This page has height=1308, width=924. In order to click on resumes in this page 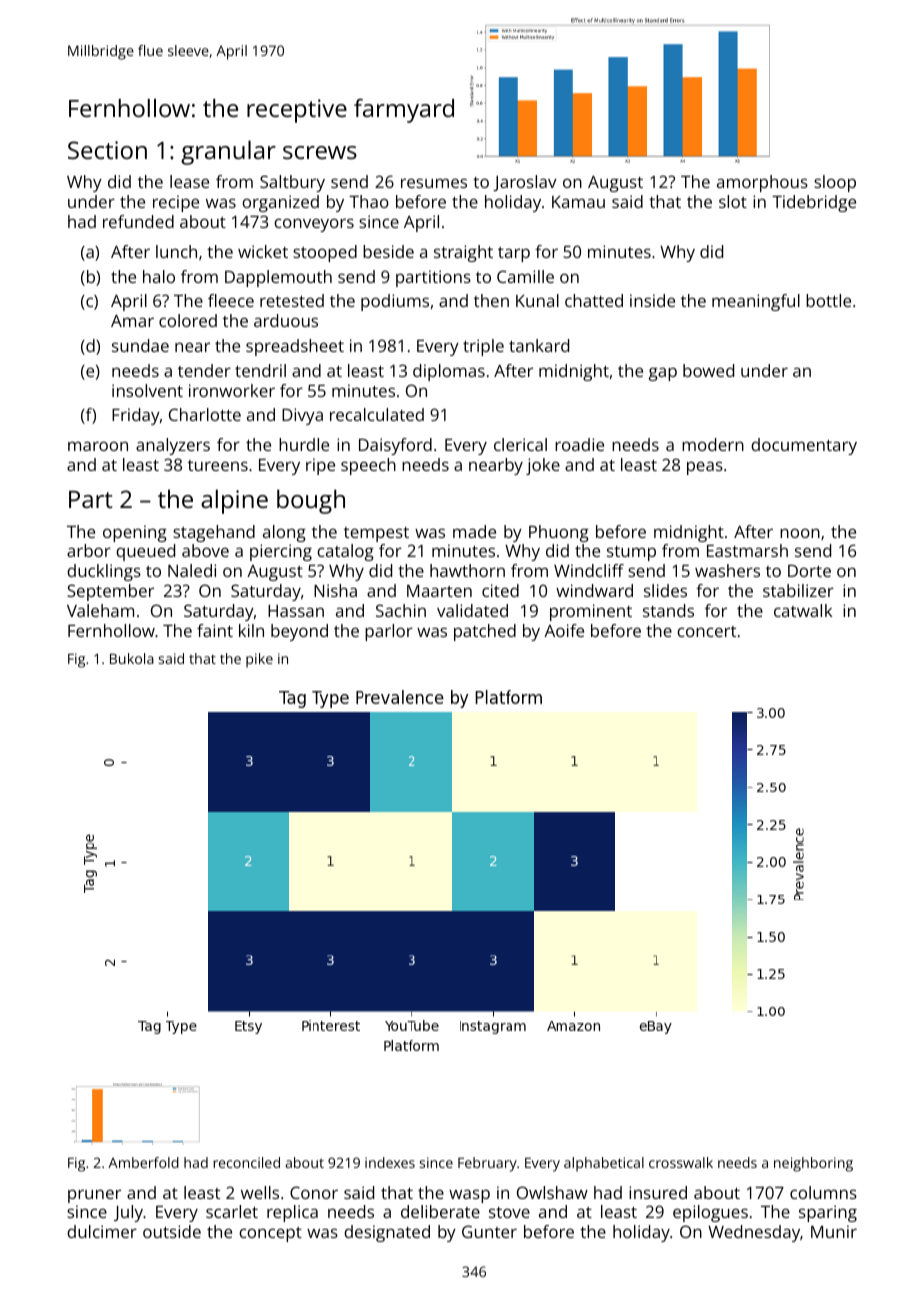, I will do `click(434, 183)`.
